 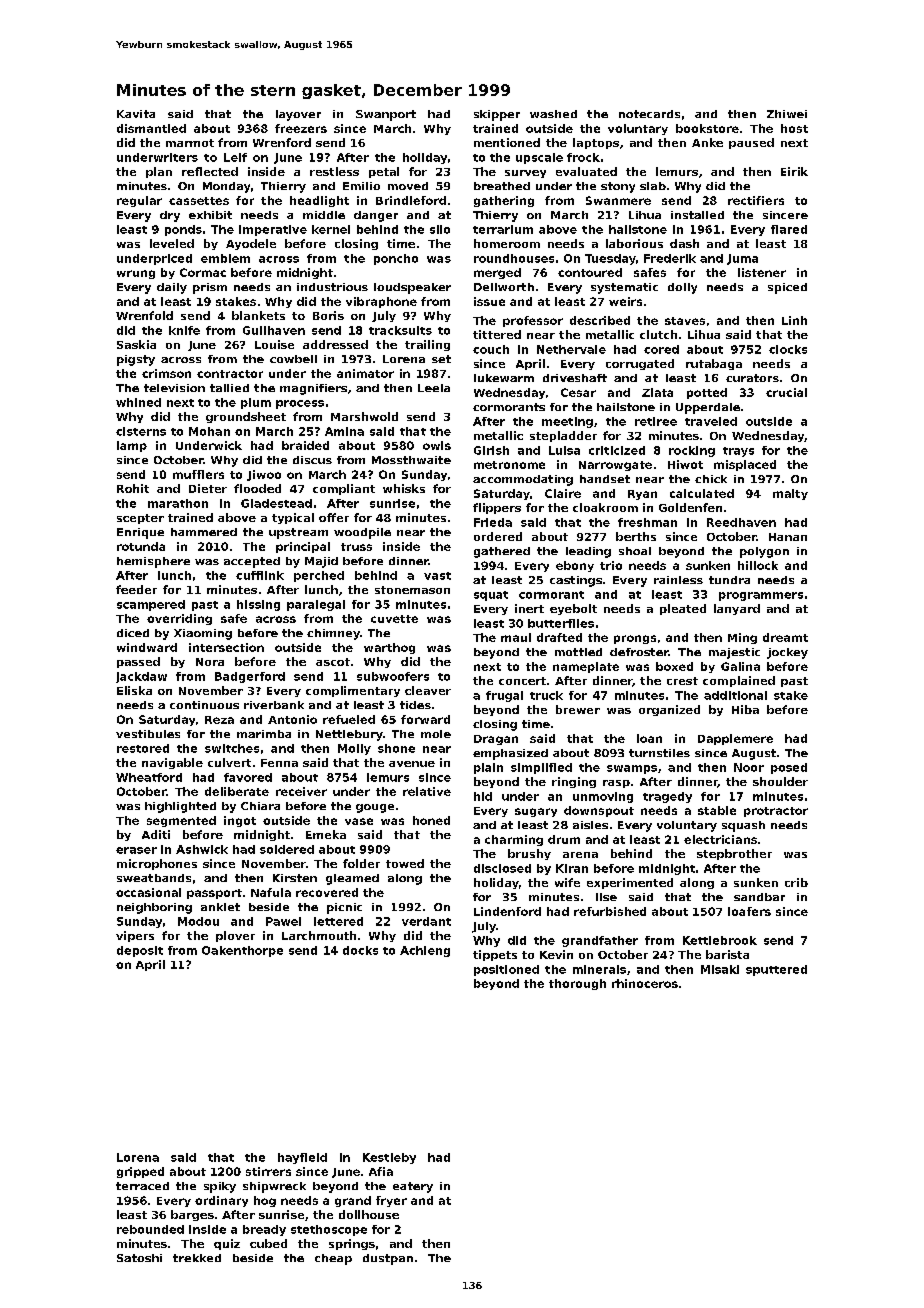 I want to click on honed, so click(x=431, y=820).
